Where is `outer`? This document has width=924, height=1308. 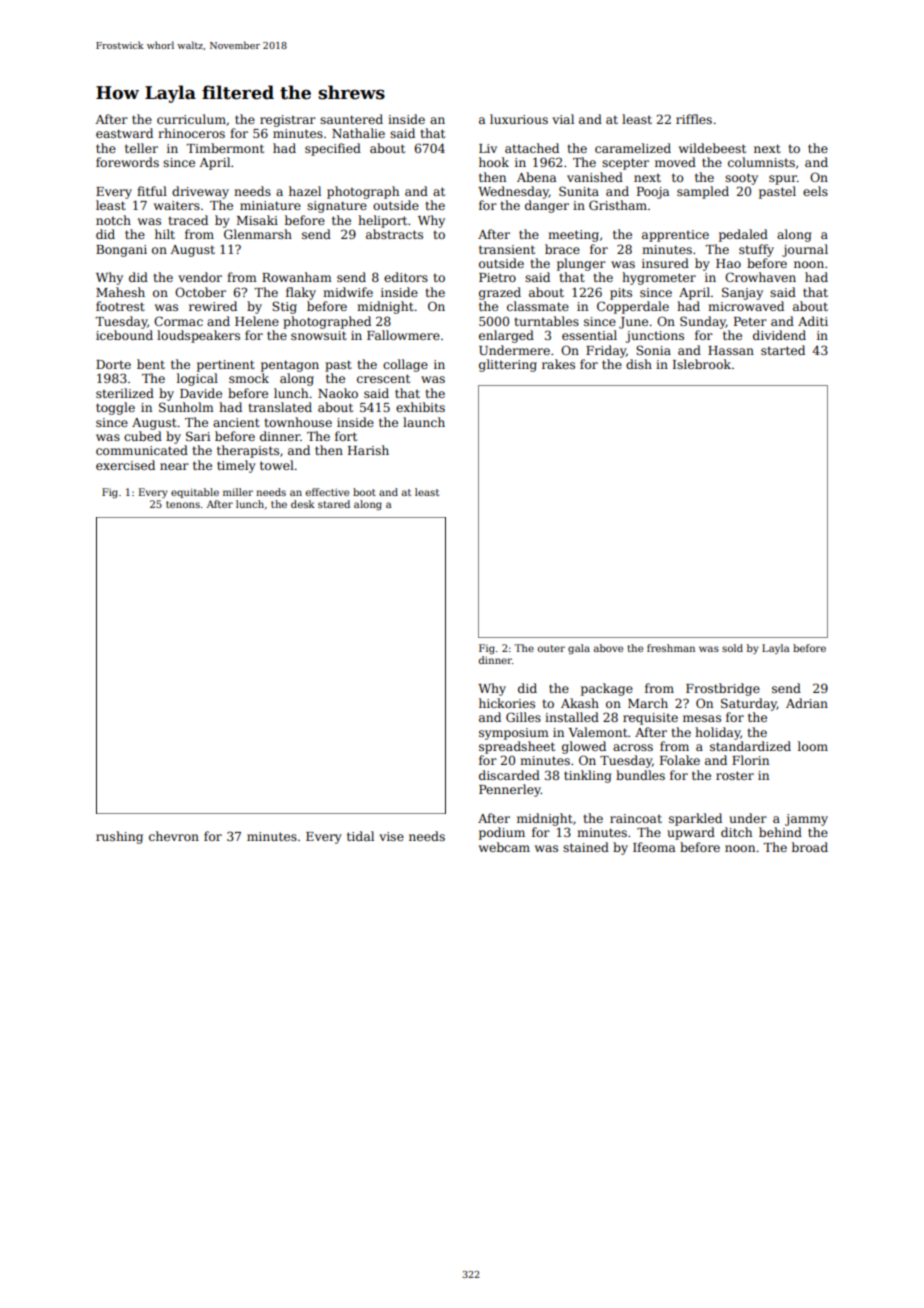 outer is located at coordinates (551, 648).
